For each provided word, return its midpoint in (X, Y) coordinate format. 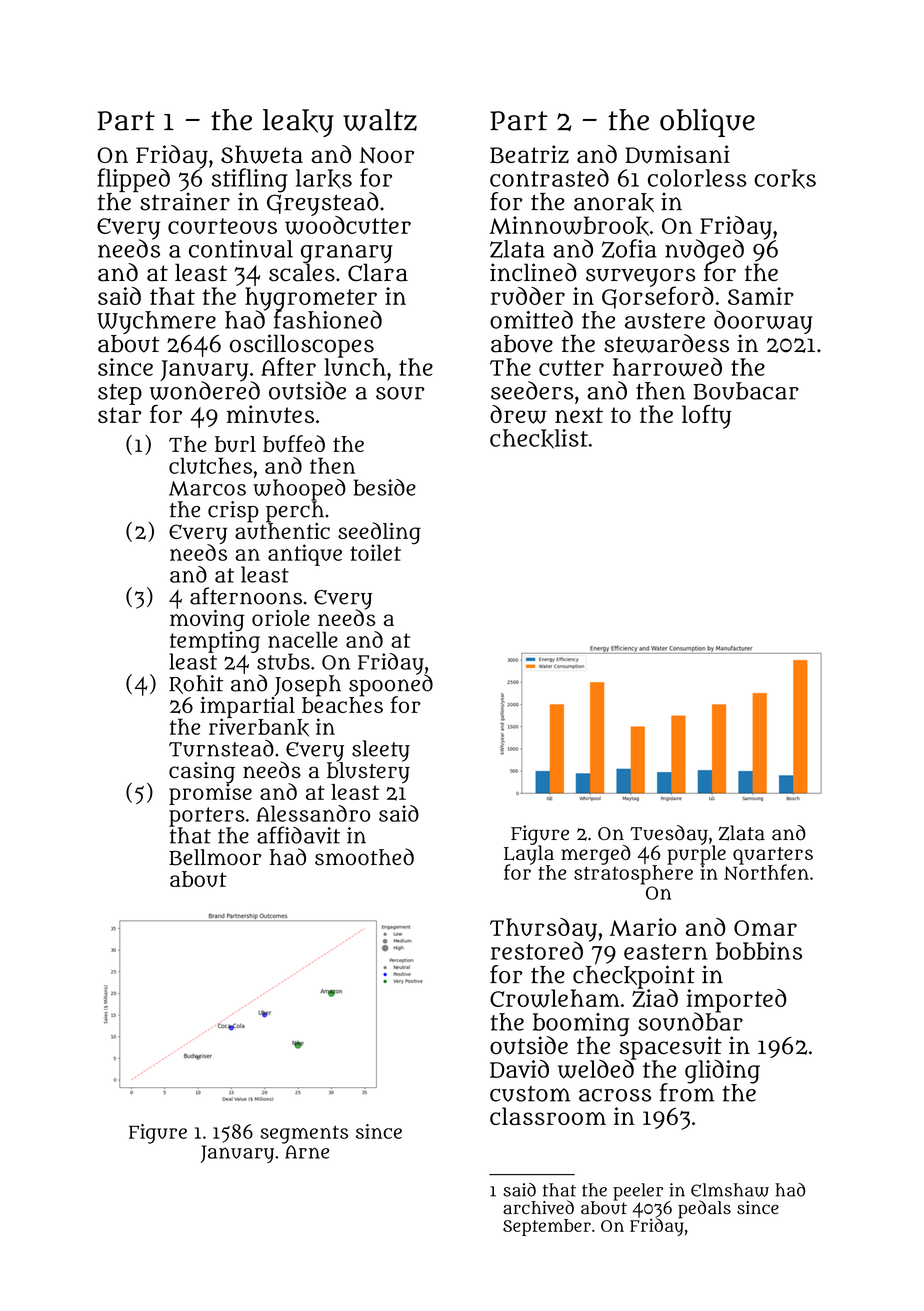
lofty (706, 417)
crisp (233, 512)
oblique (707, 122)
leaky (298, 123)
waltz (380, 120)
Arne (307, 1152)
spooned (391, 685)
